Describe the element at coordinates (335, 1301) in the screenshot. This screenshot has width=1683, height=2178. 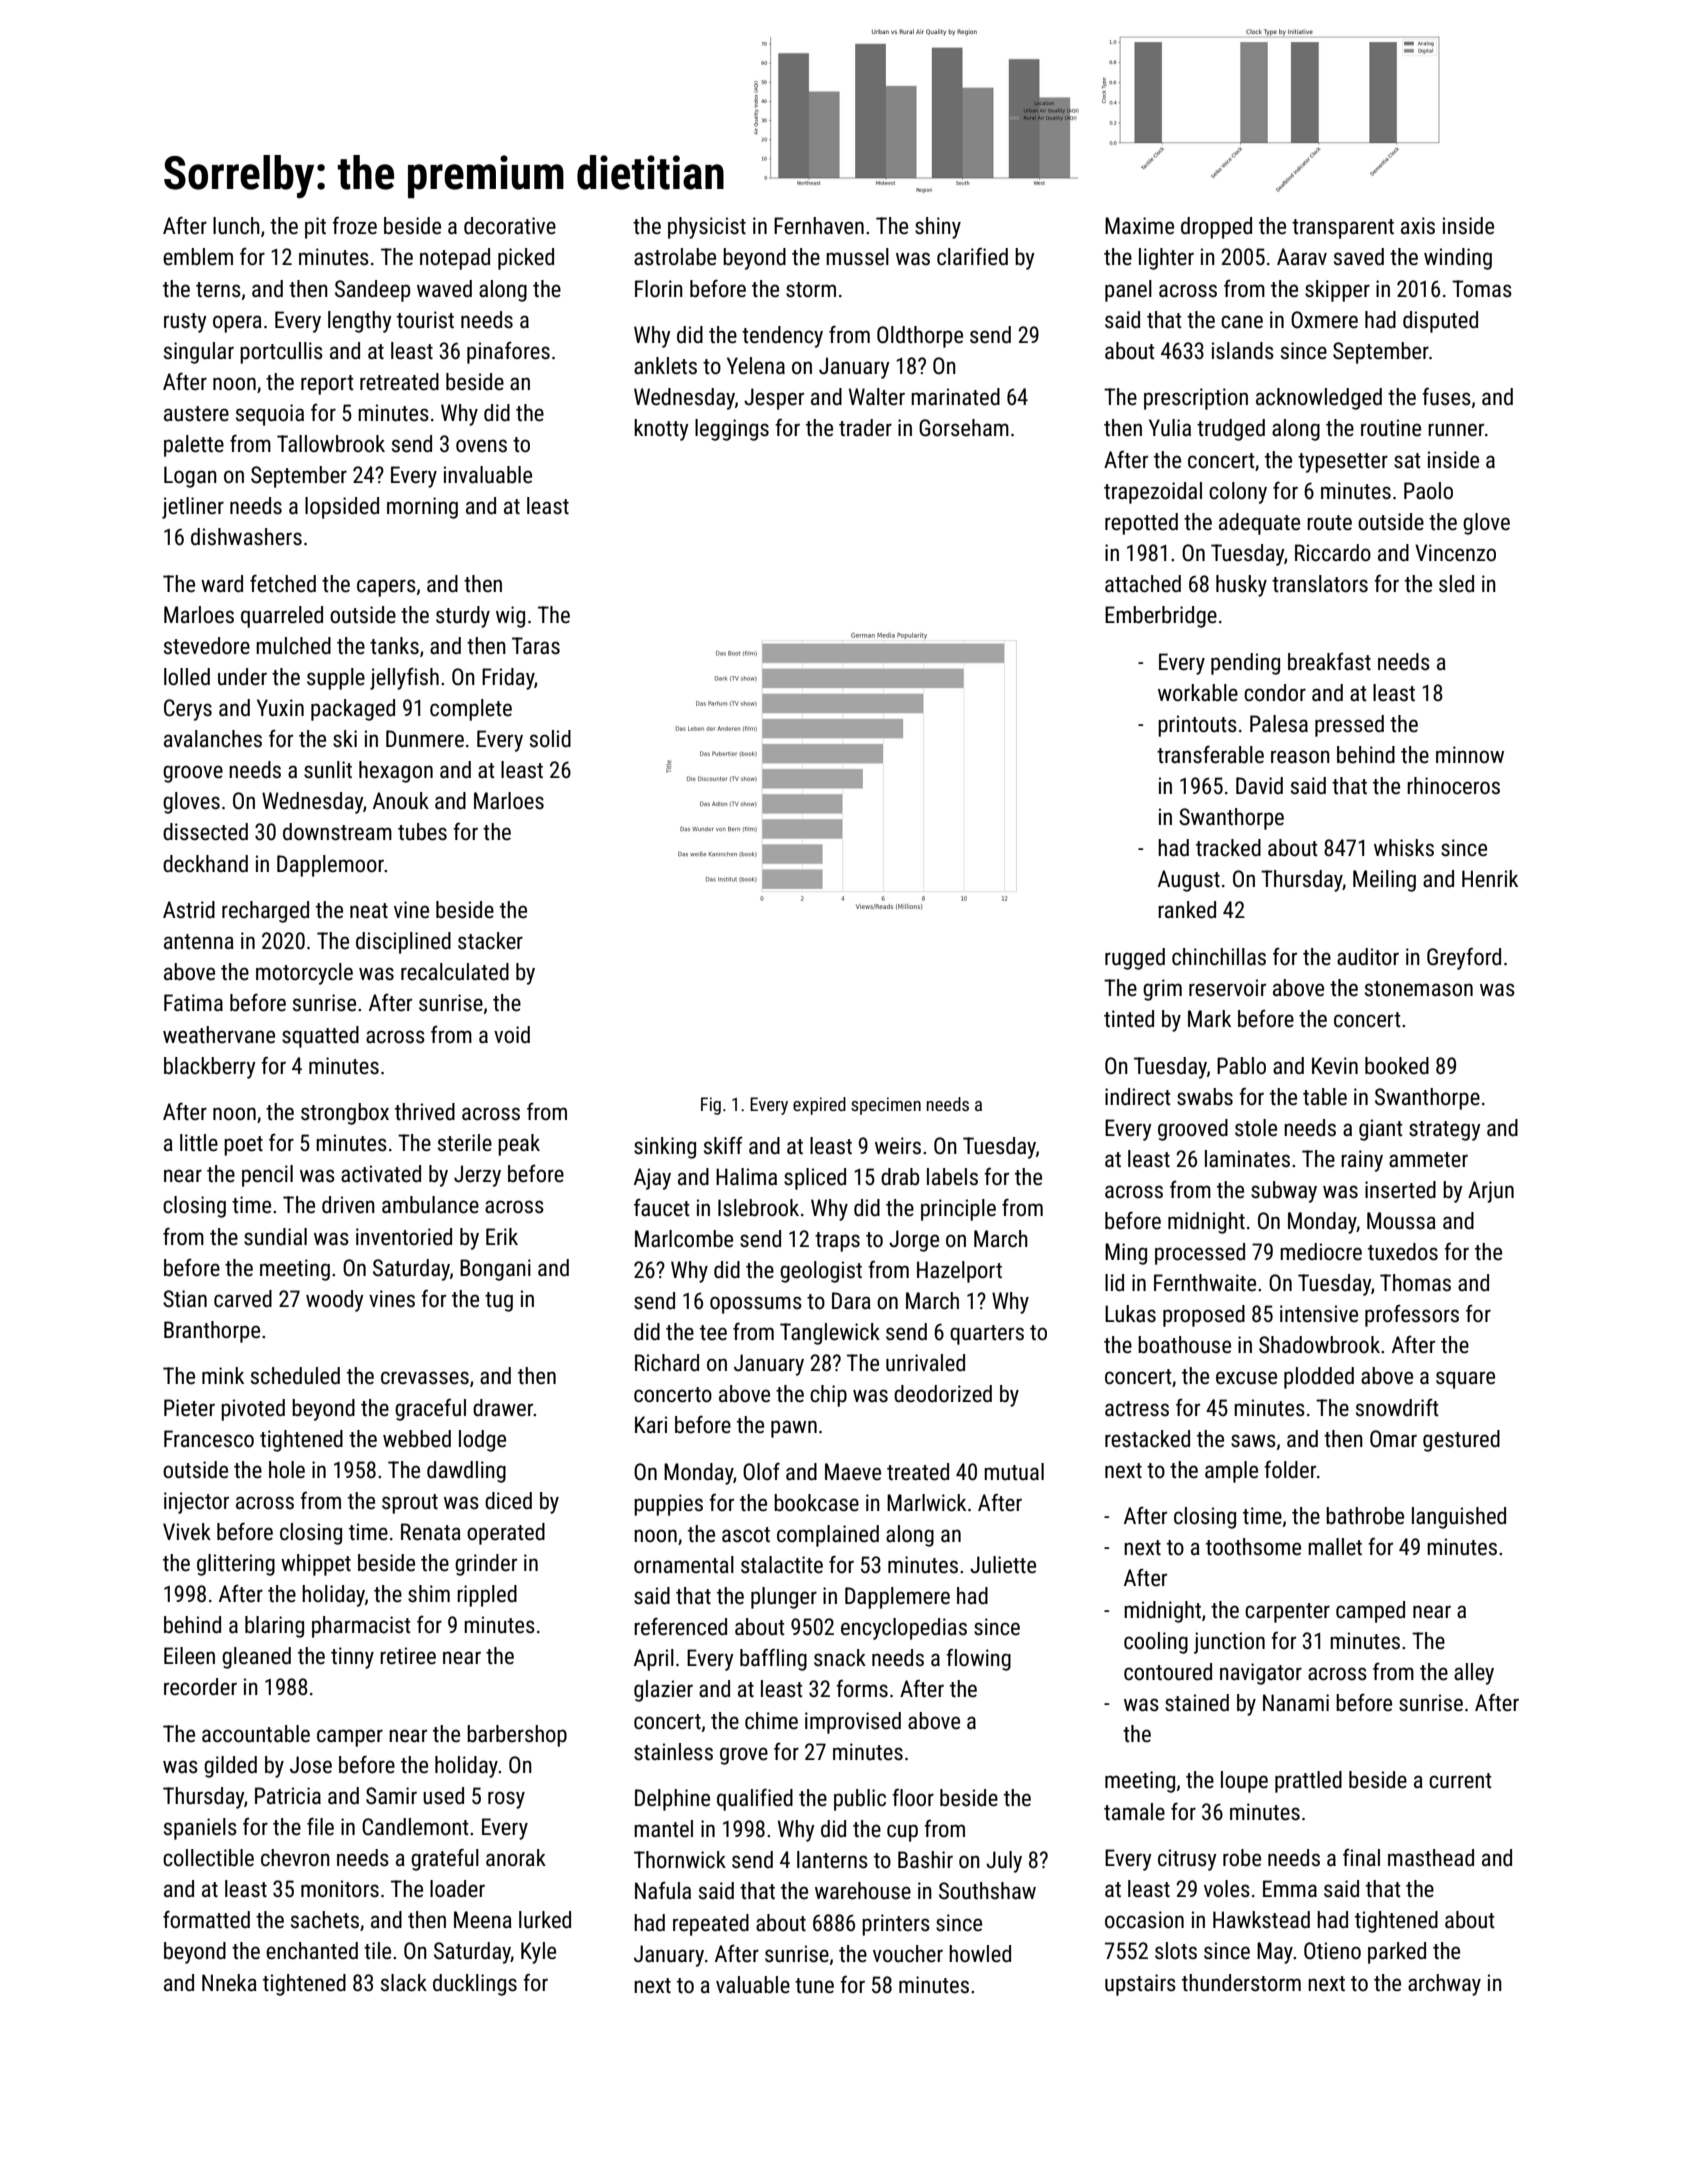
I see `woody` at that location.
